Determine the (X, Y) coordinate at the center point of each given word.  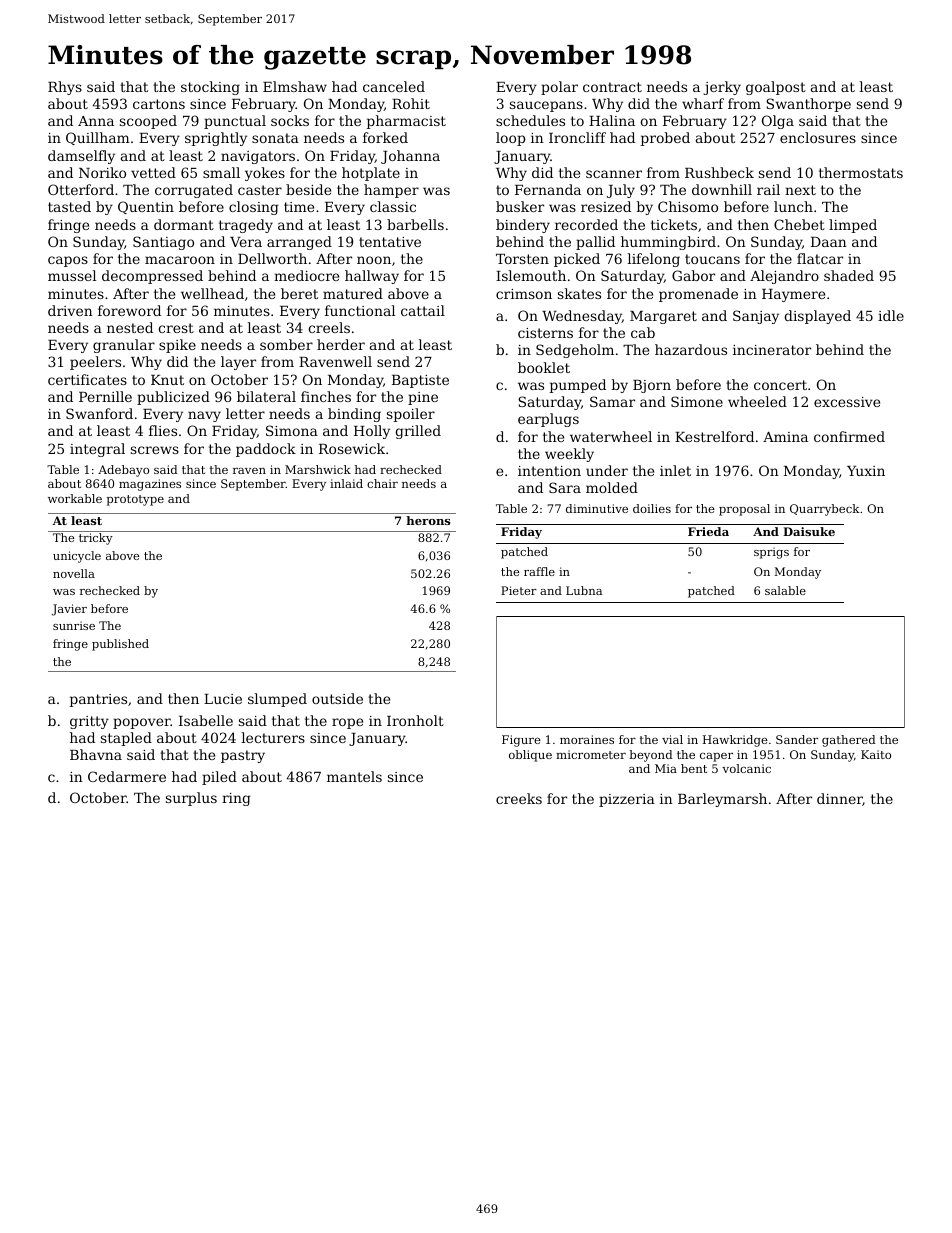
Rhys (65, 88)
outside (337, 698)
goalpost (776, 88)
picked (577, 260)
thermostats (861, 172)
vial (672, 739)
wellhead (212, 293)
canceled (394, 86)
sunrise (74, 625)
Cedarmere (127, 776)
